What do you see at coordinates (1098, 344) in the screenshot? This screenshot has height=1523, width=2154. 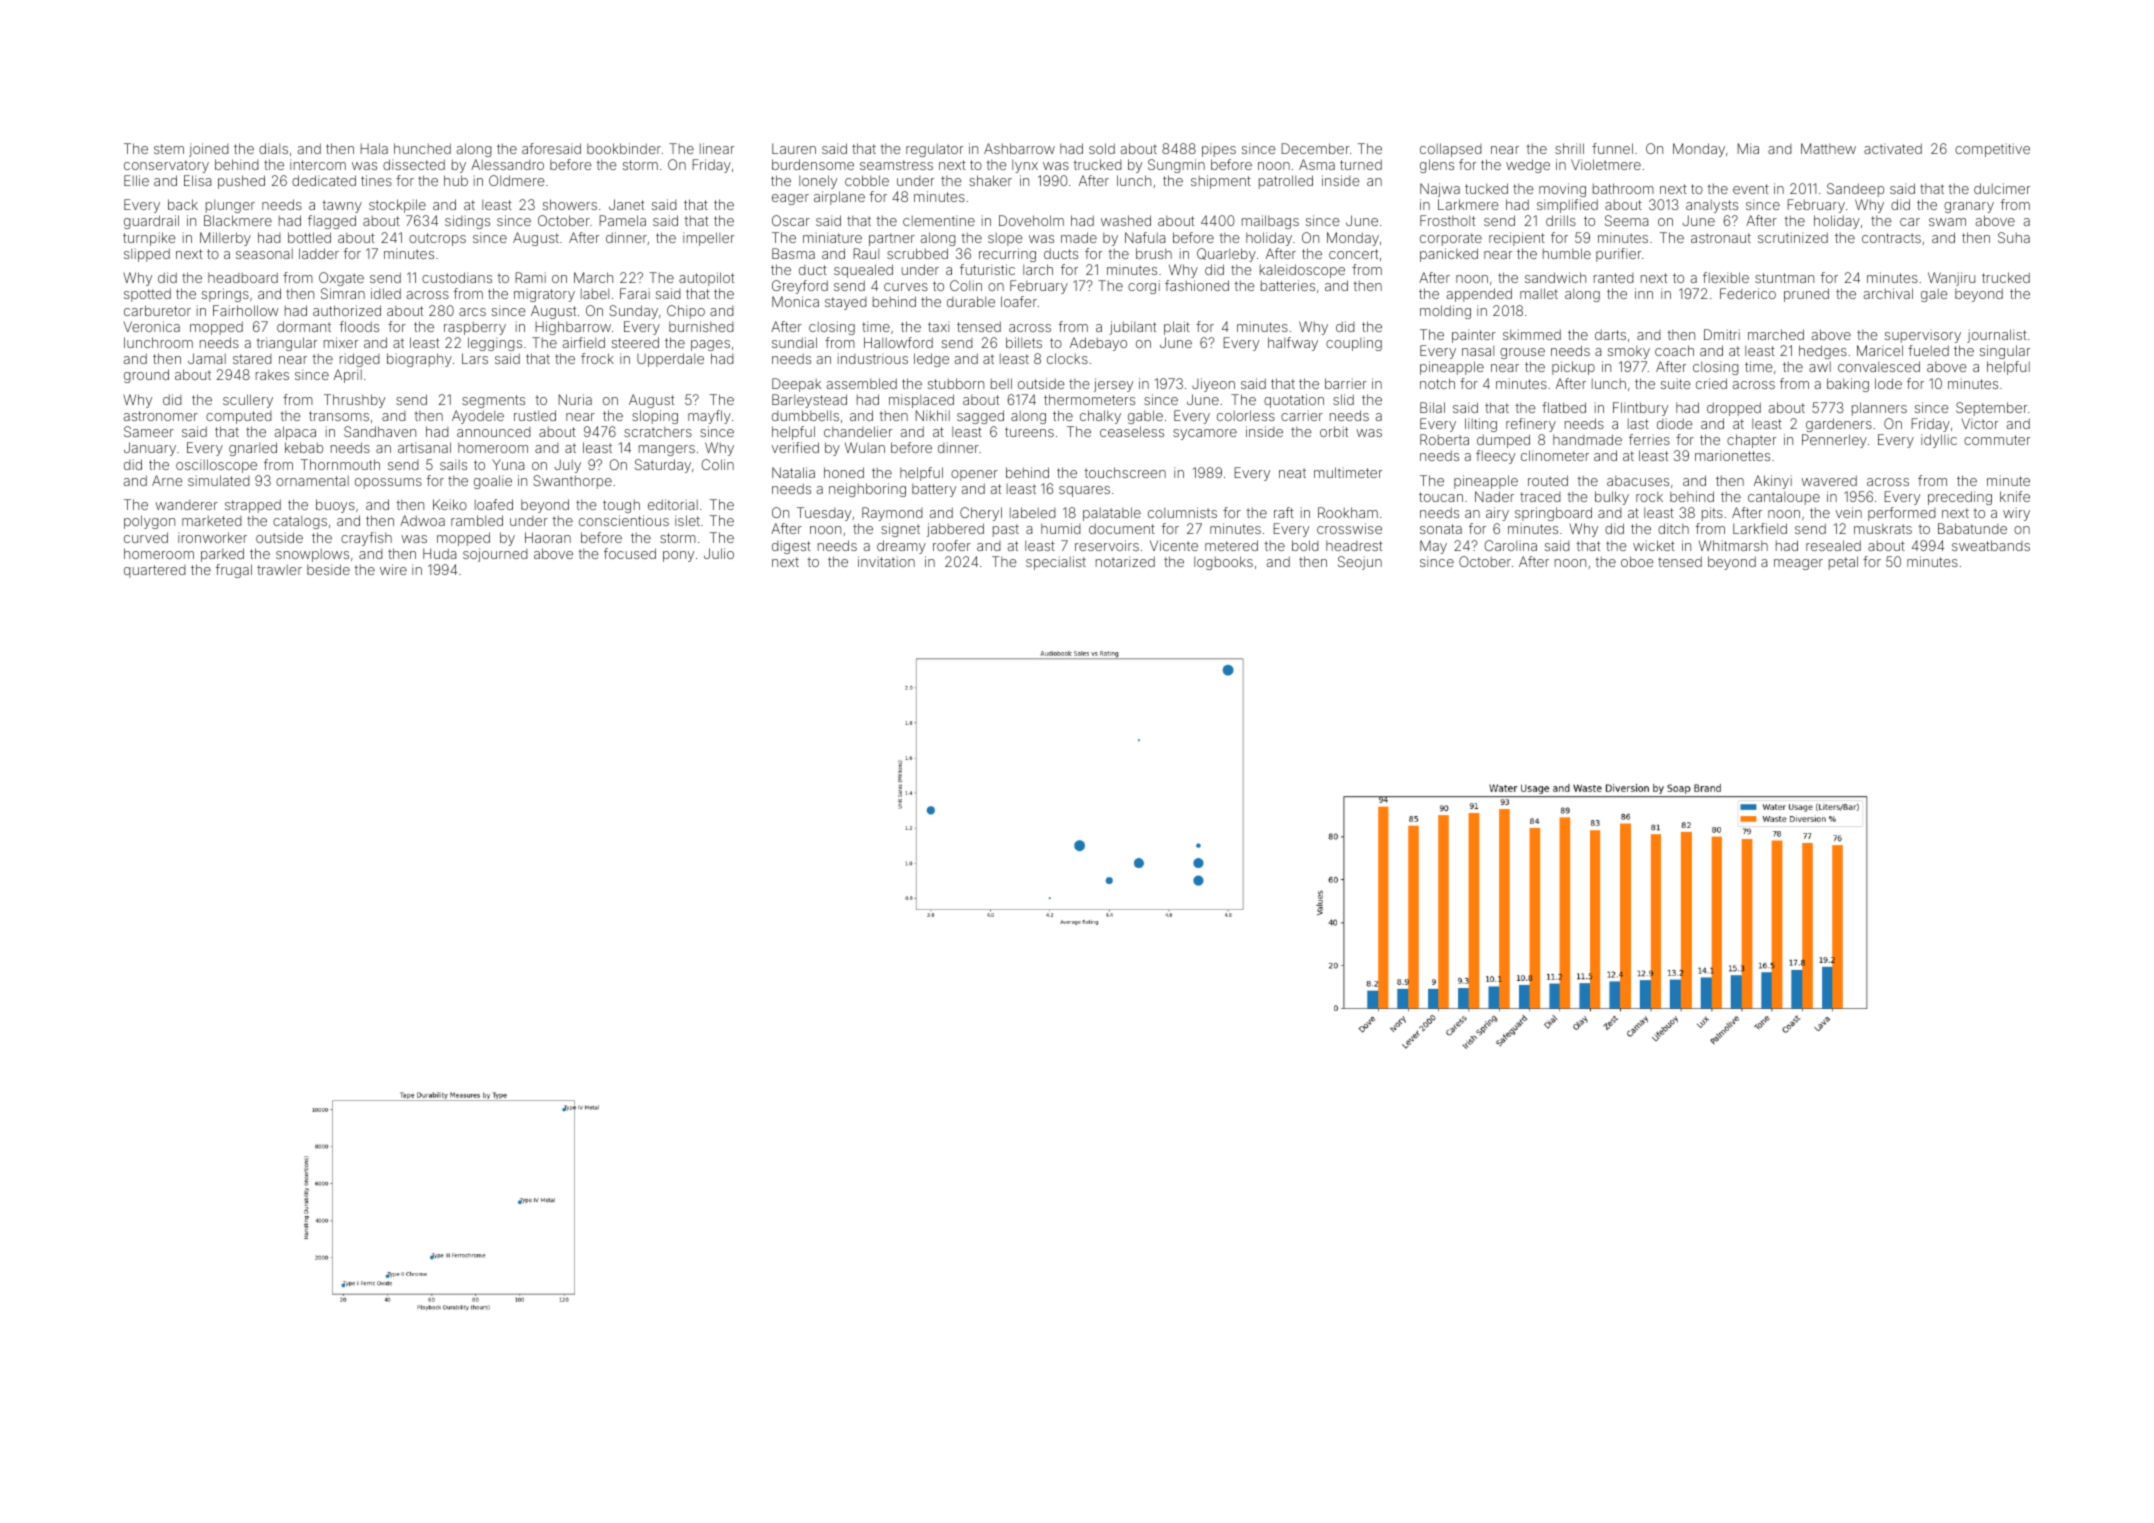 I see `Adebayo` at bounding box center [1098, 344].
